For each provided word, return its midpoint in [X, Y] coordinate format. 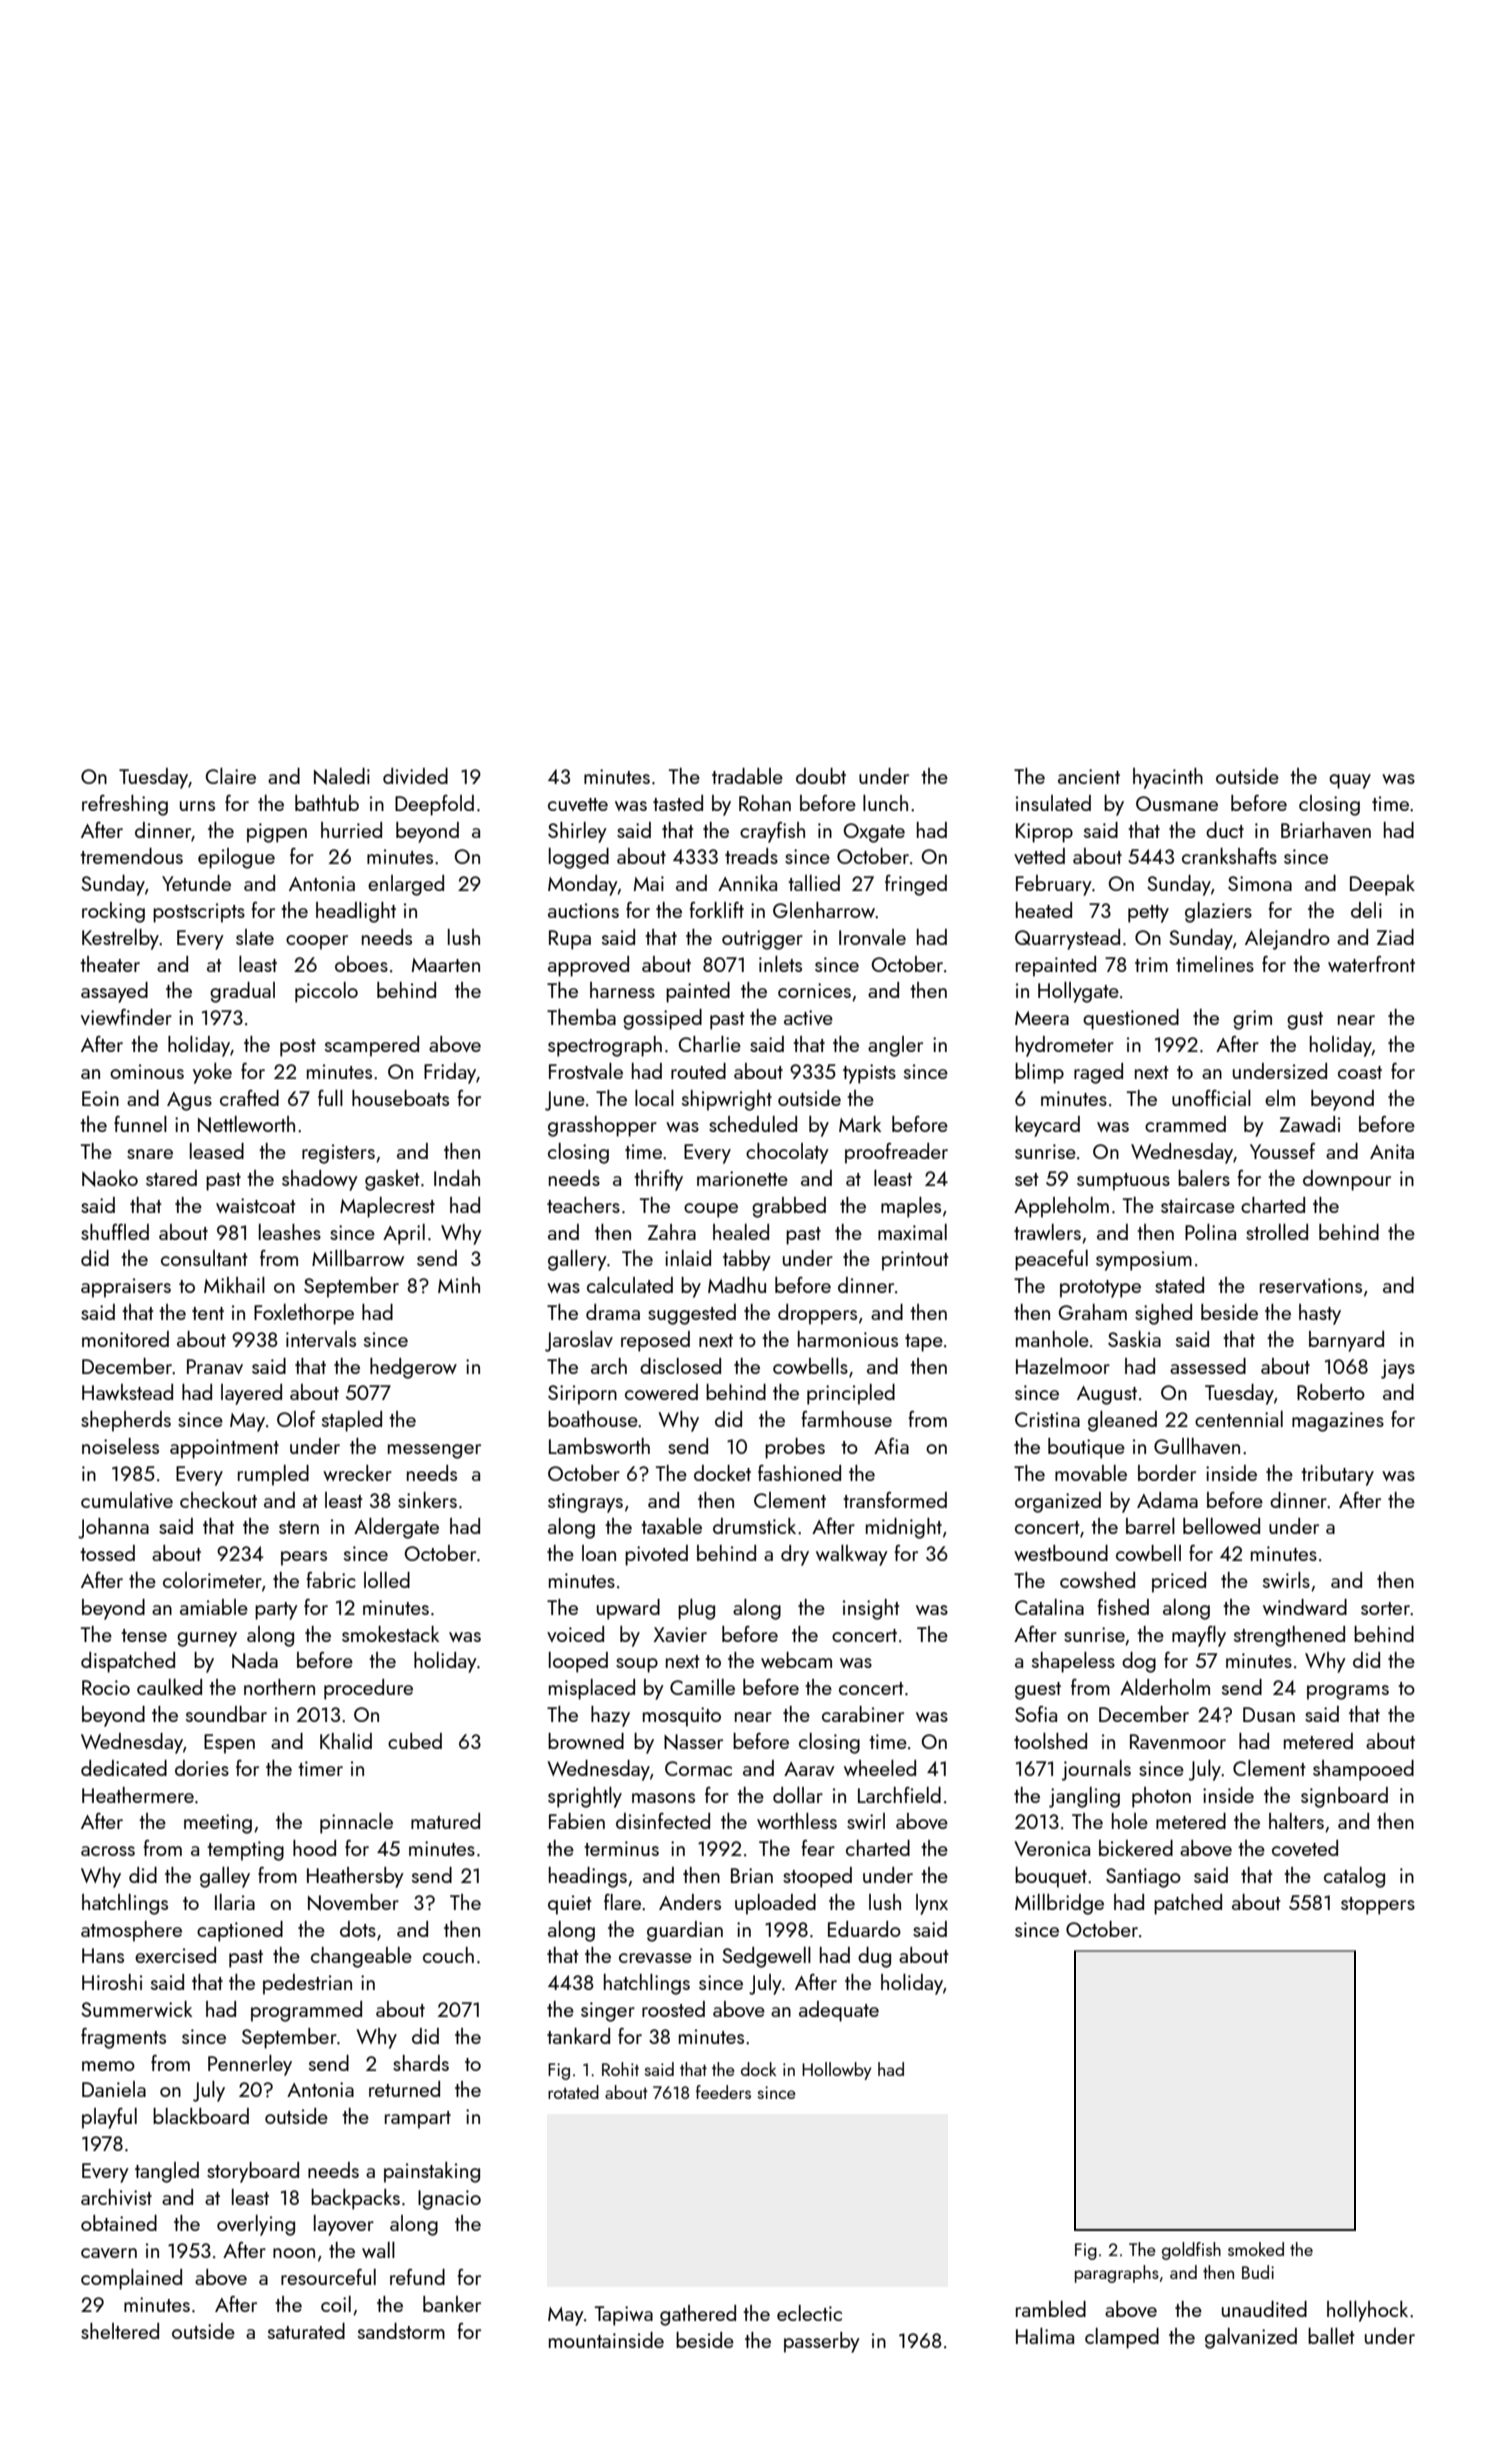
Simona [1260, 883]
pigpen [277, 833]
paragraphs [1117, 2274]
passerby [822, 2342]
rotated [573, 2092]
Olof [296, 1419]
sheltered [120, 2331]
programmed [306, 2011]
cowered [661, 1392]
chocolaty [787, 1153]
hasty [1320, 1314]
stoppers [1378, 1906]
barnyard [1346, 1341]
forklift [717, 910]
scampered [372, 1046]
